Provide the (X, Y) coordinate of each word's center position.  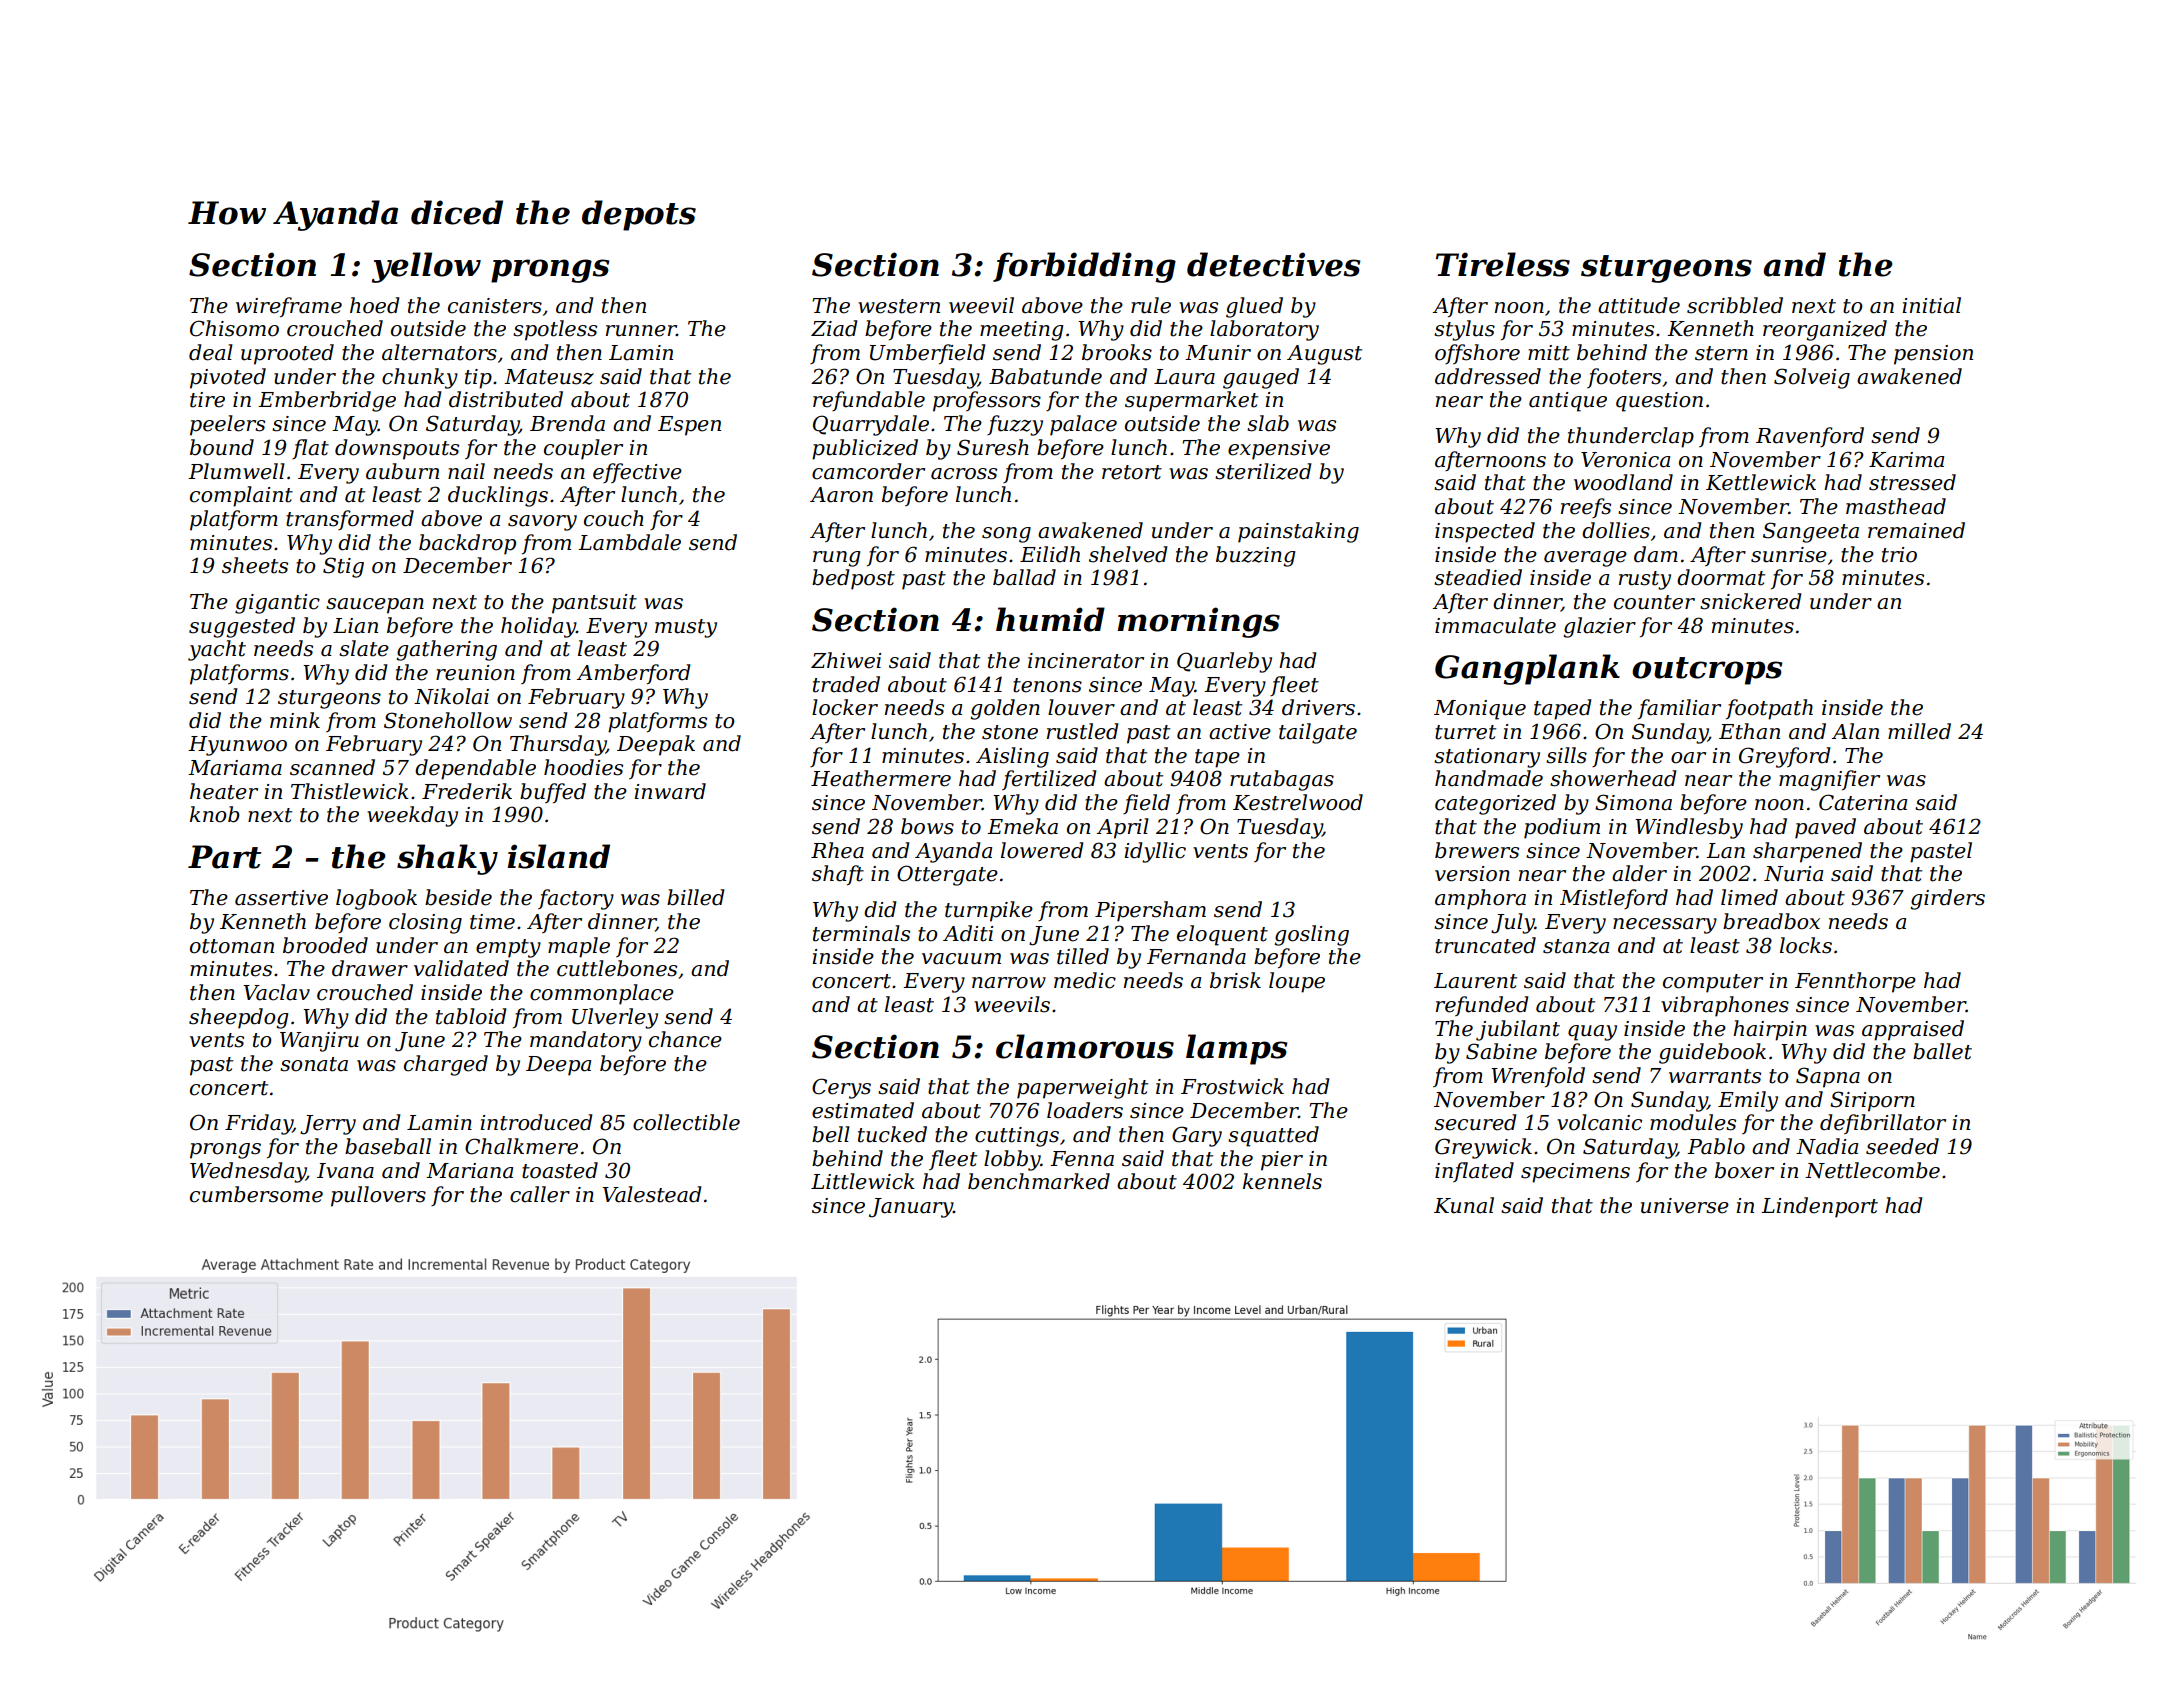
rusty (1645, 580)
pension (1933, 355)
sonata (314, 1064)
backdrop (467, 544)
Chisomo (234, 328)
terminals (861, 933)
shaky (447, 859)
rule (1151, 305)
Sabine (1501, 1051)
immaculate (1495, 625)
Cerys (841, 1088)
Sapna (1828, 1077)
